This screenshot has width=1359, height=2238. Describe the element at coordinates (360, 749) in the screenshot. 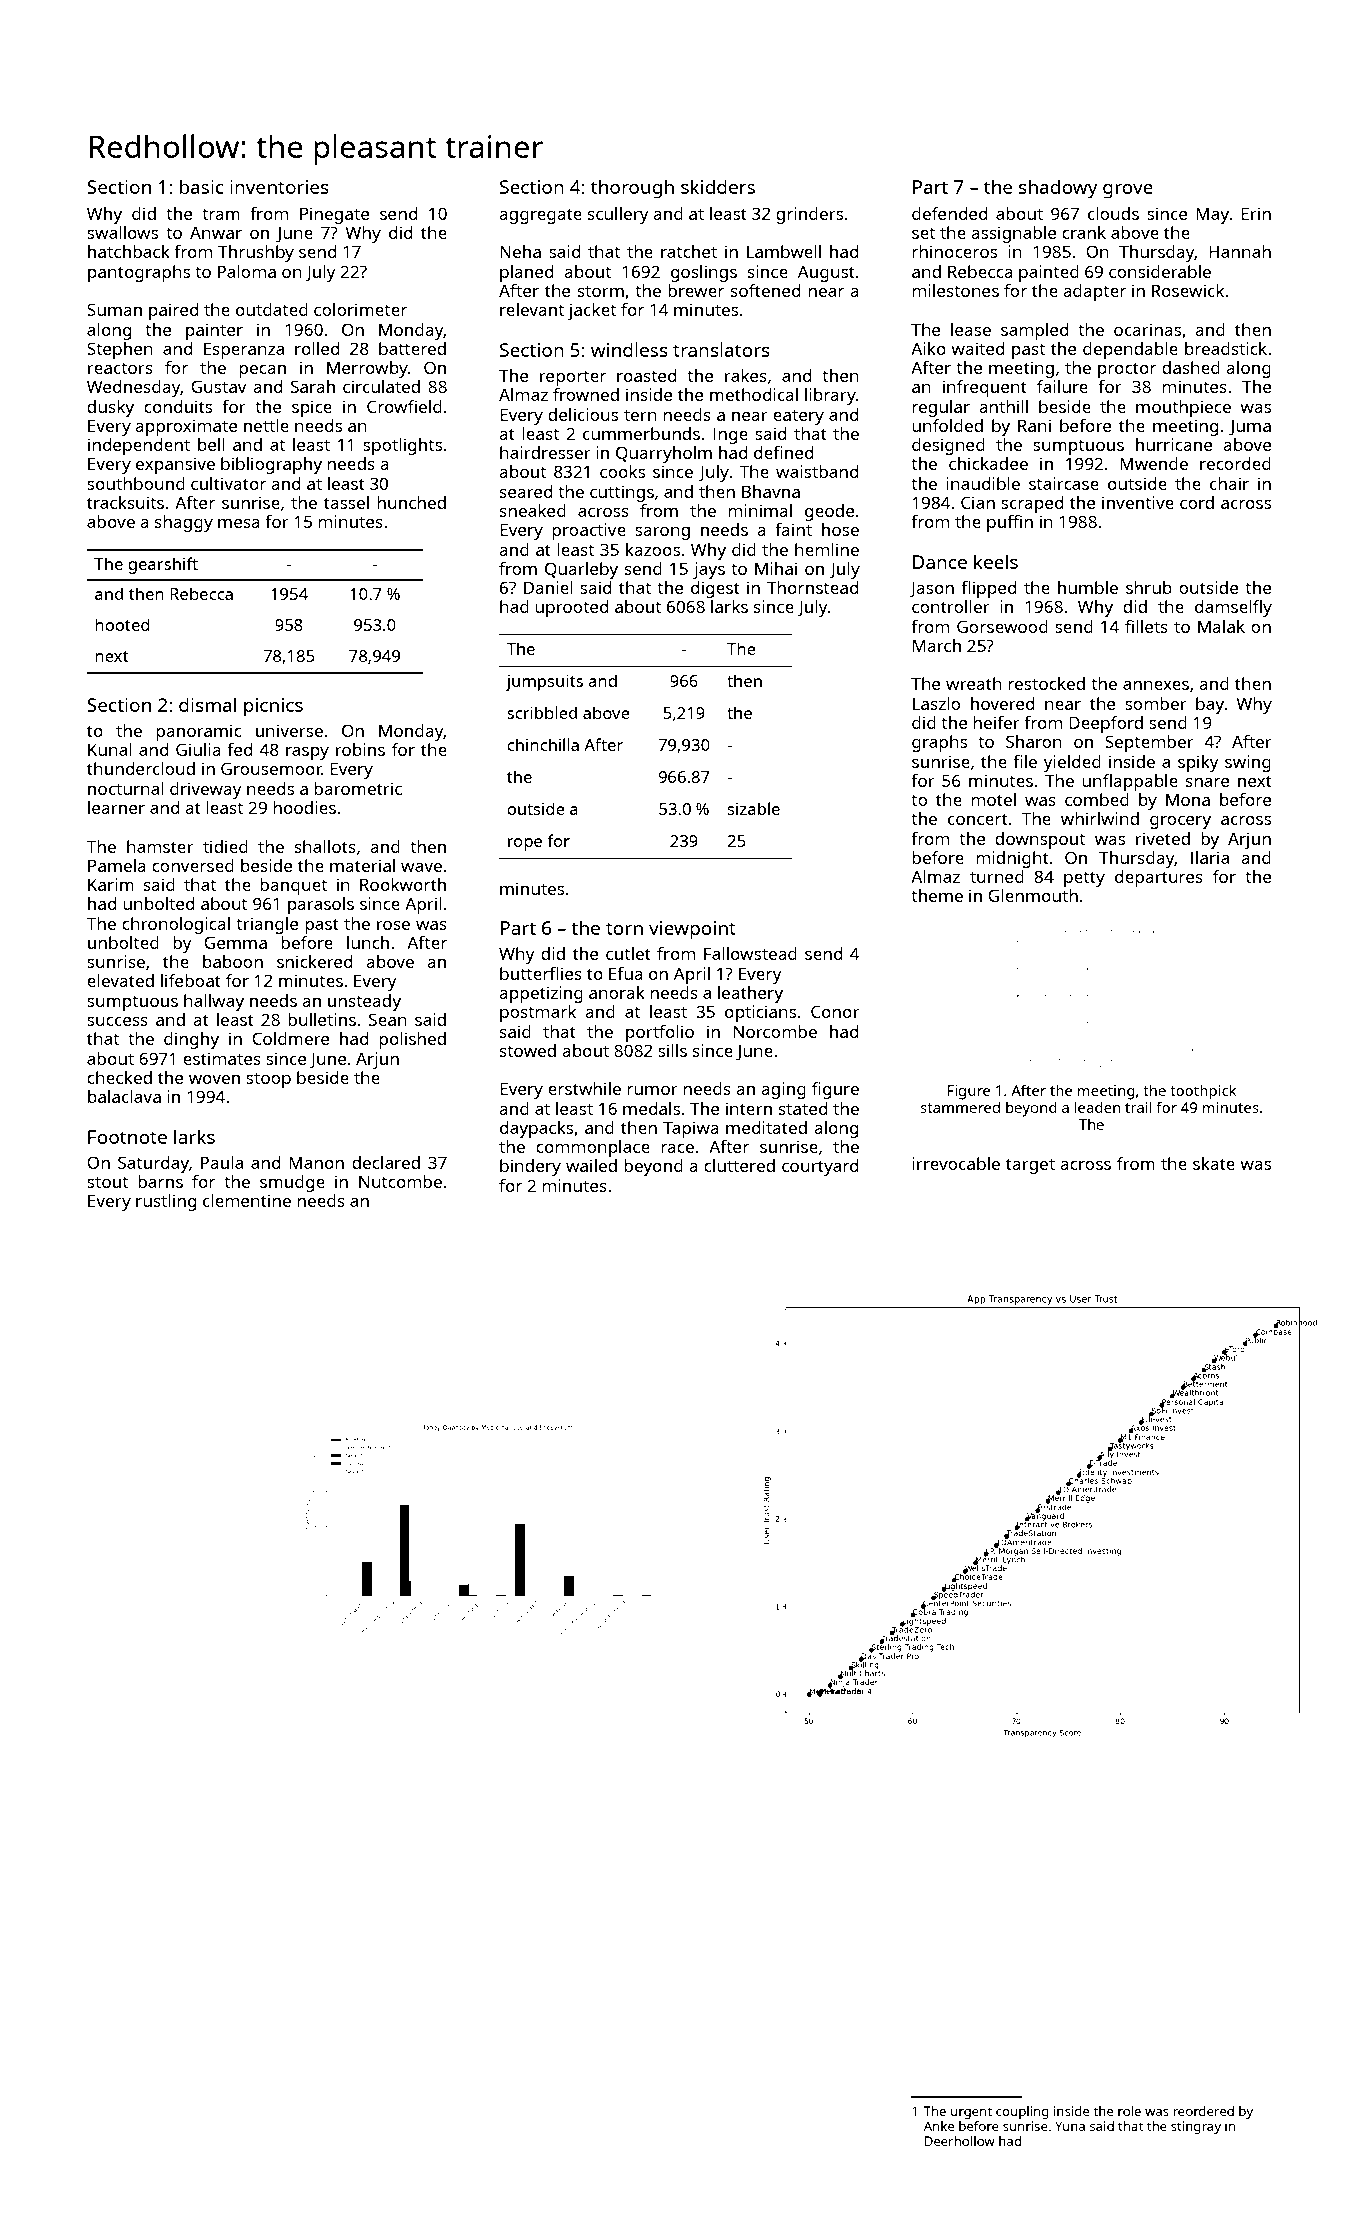

I see `robins` at that location.
